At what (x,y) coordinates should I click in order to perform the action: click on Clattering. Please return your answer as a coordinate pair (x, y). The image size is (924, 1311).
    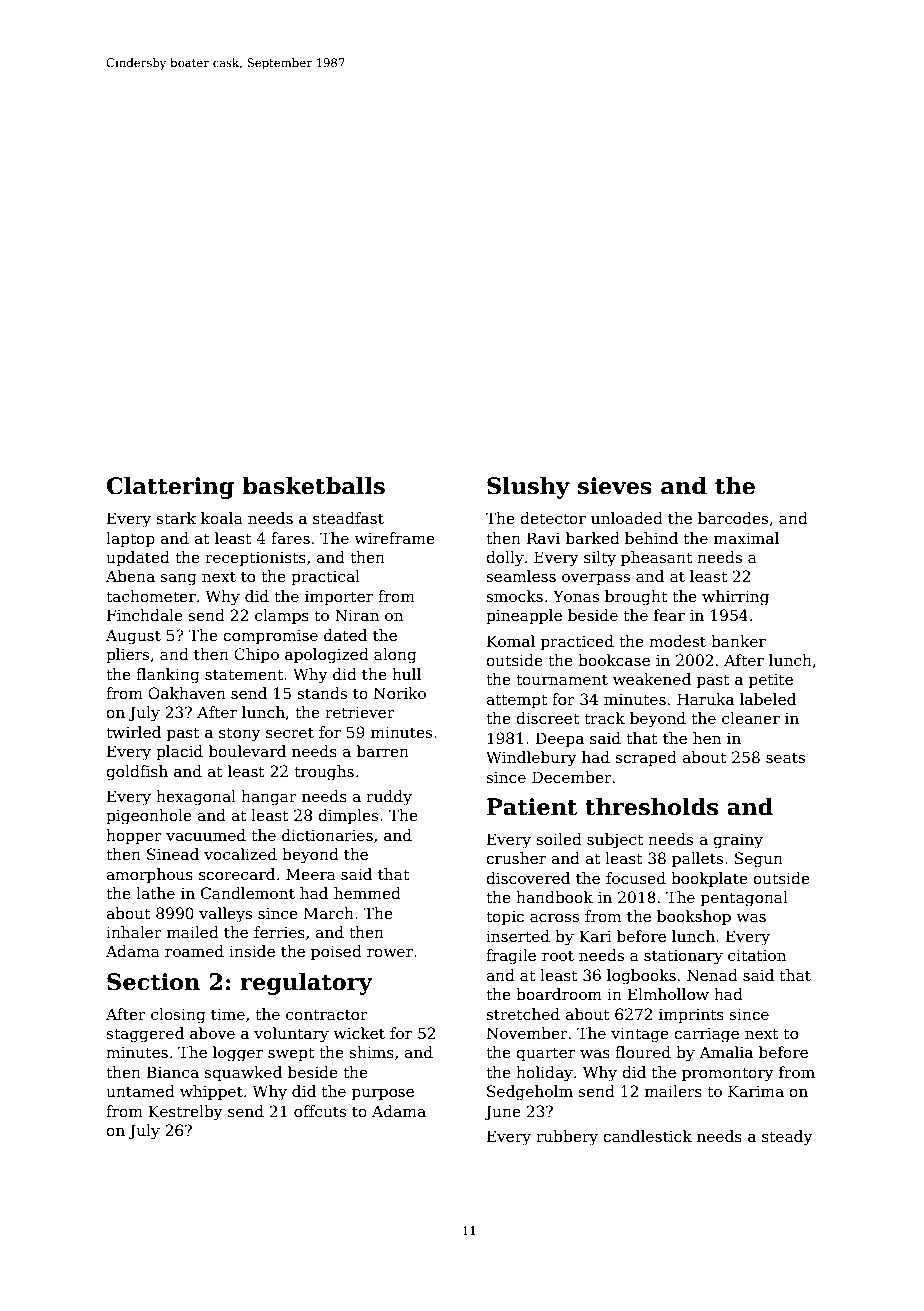
    Looking at the image, I should click on (170, 487).
